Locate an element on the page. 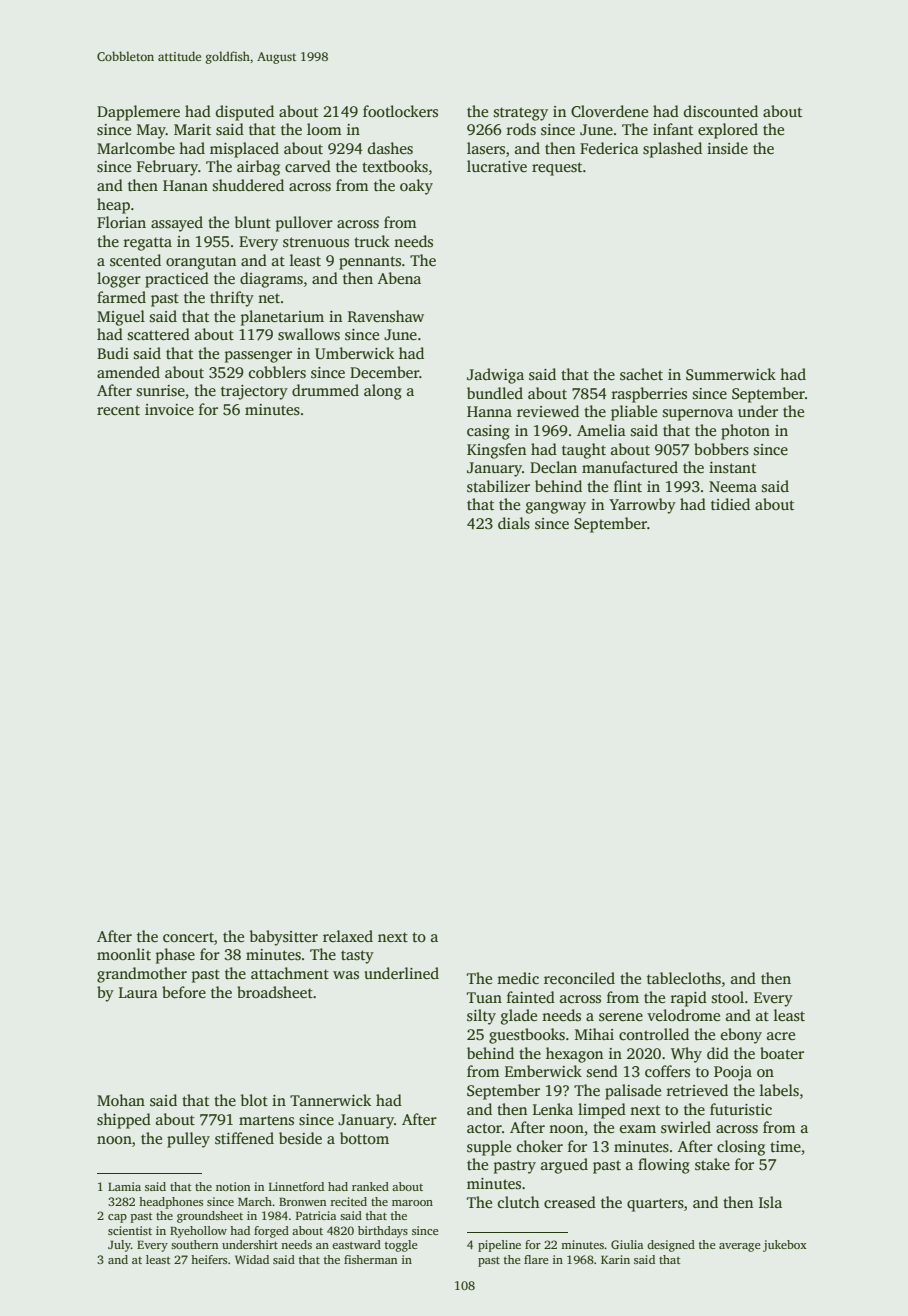 The width and height of the page is (908, 1316). dials is located at coordinates (514, 523).
